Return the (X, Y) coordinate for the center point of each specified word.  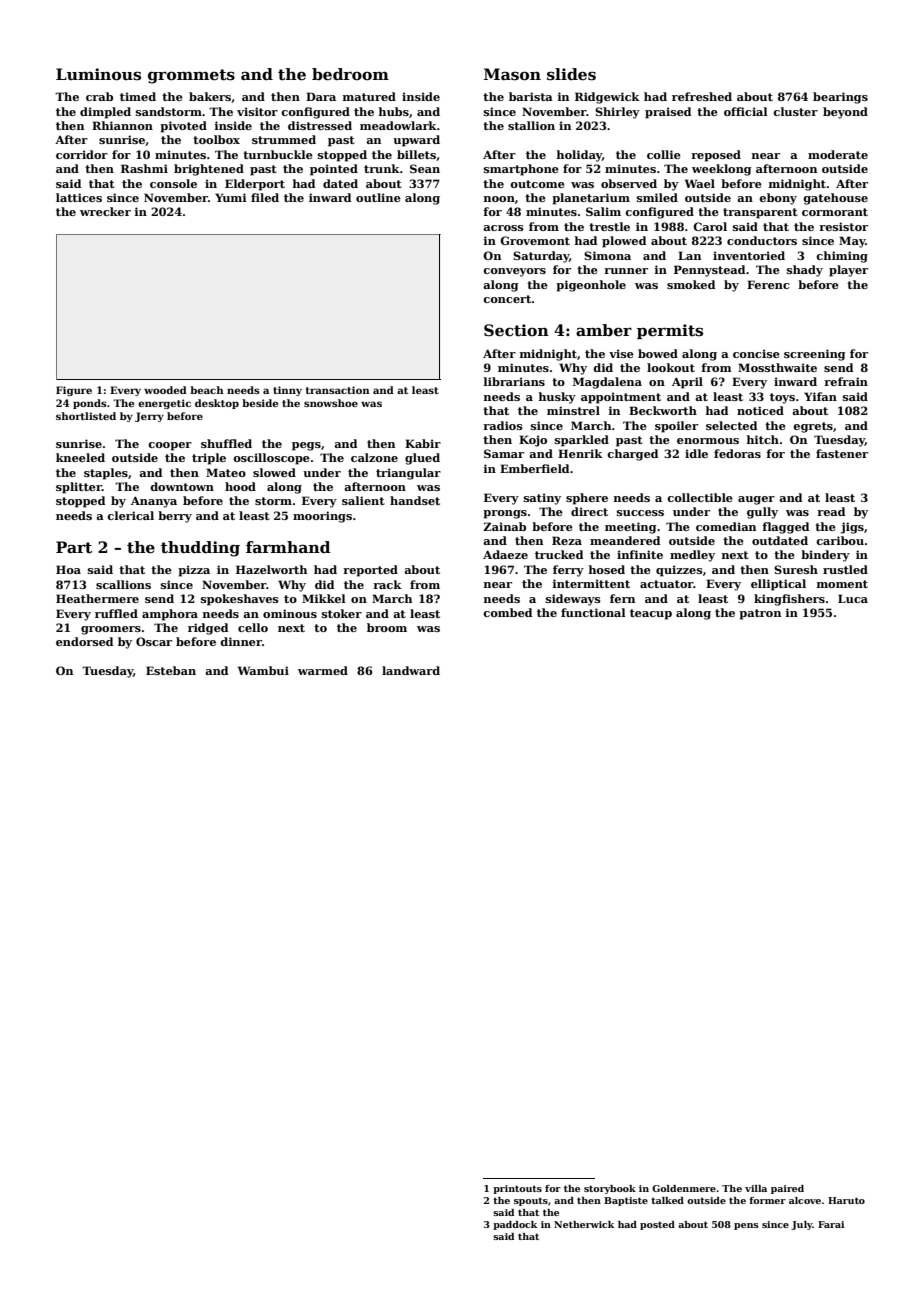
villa (756, 1188)
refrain (846, 381)
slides (571, 74)
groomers (111, 630)
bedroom (350, 74)
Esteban (171, 670)
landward (411, 670)
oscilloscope (271, 459)
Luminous (98, 74)
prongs (505, 514)
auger (756, 500)
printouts (517, 1189)
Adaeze (505, 554)
